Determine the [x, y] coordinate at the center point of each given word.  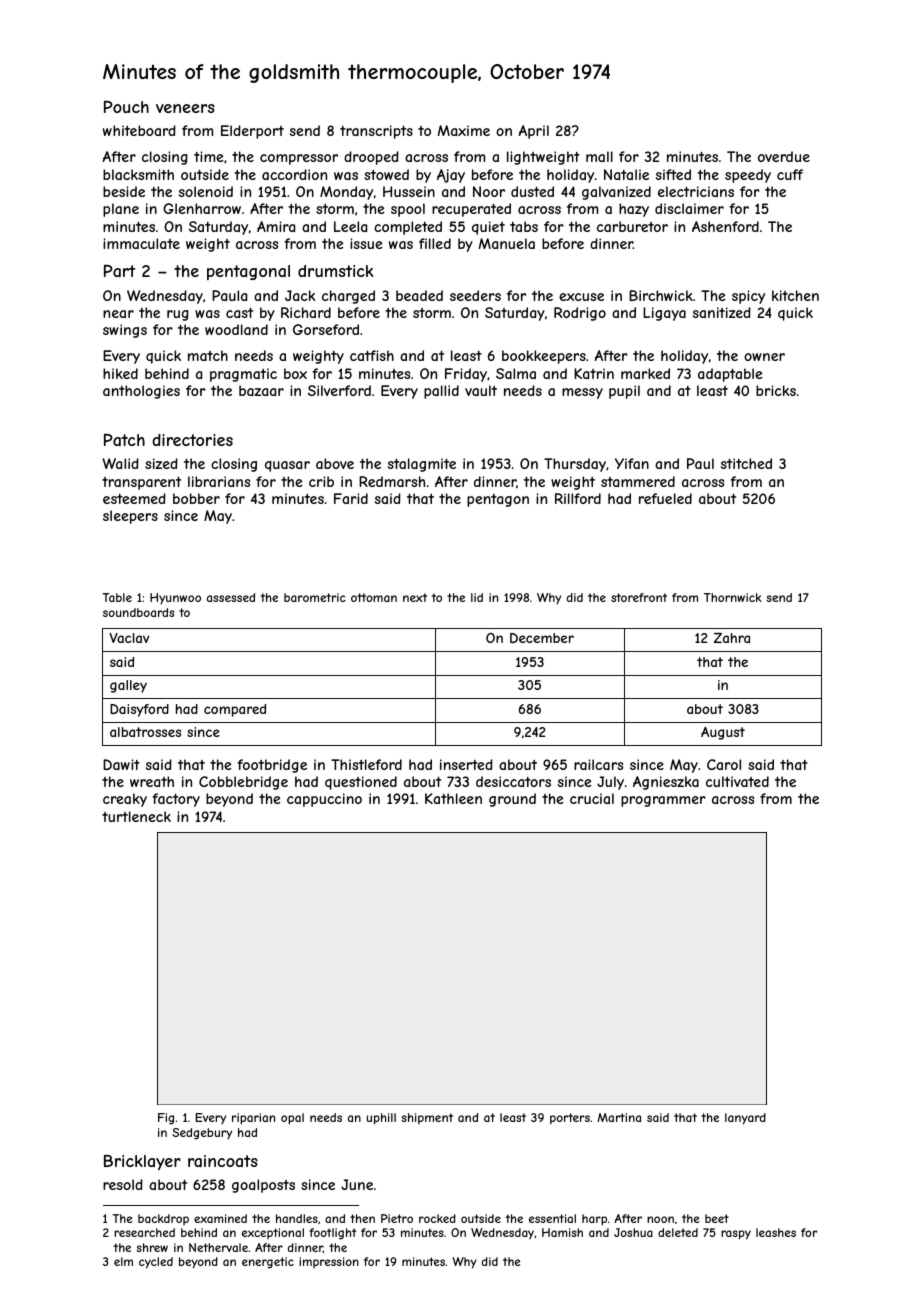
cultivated [737, 781]
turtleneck [136, 816]
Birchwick [661, 295]
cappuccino [324, 800]
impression [329, 1262]
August [723, 733]
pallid [441, 392]
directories [192, 440]
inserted [466, 764]
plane [121, 210]
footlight [332, 1233]
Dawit [121, 764]
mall [599, 156]
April [534, 132]
